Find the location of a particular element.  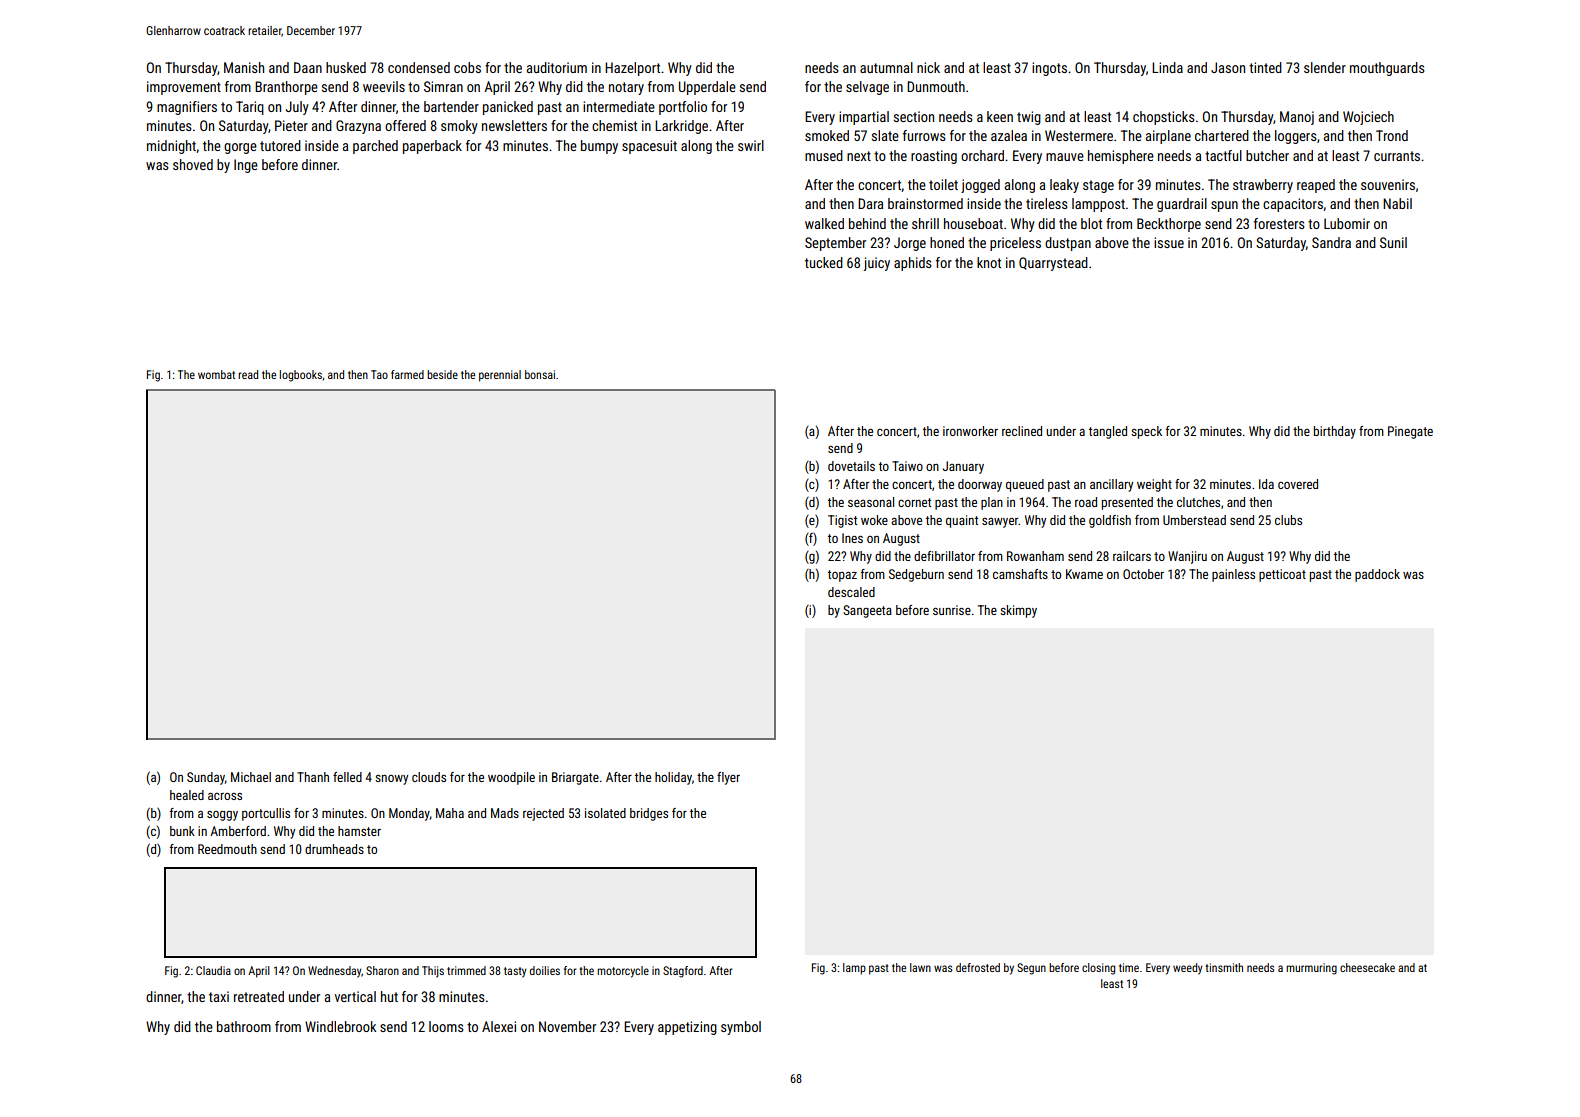

bathroom is located at coordinates (244, 1026).
